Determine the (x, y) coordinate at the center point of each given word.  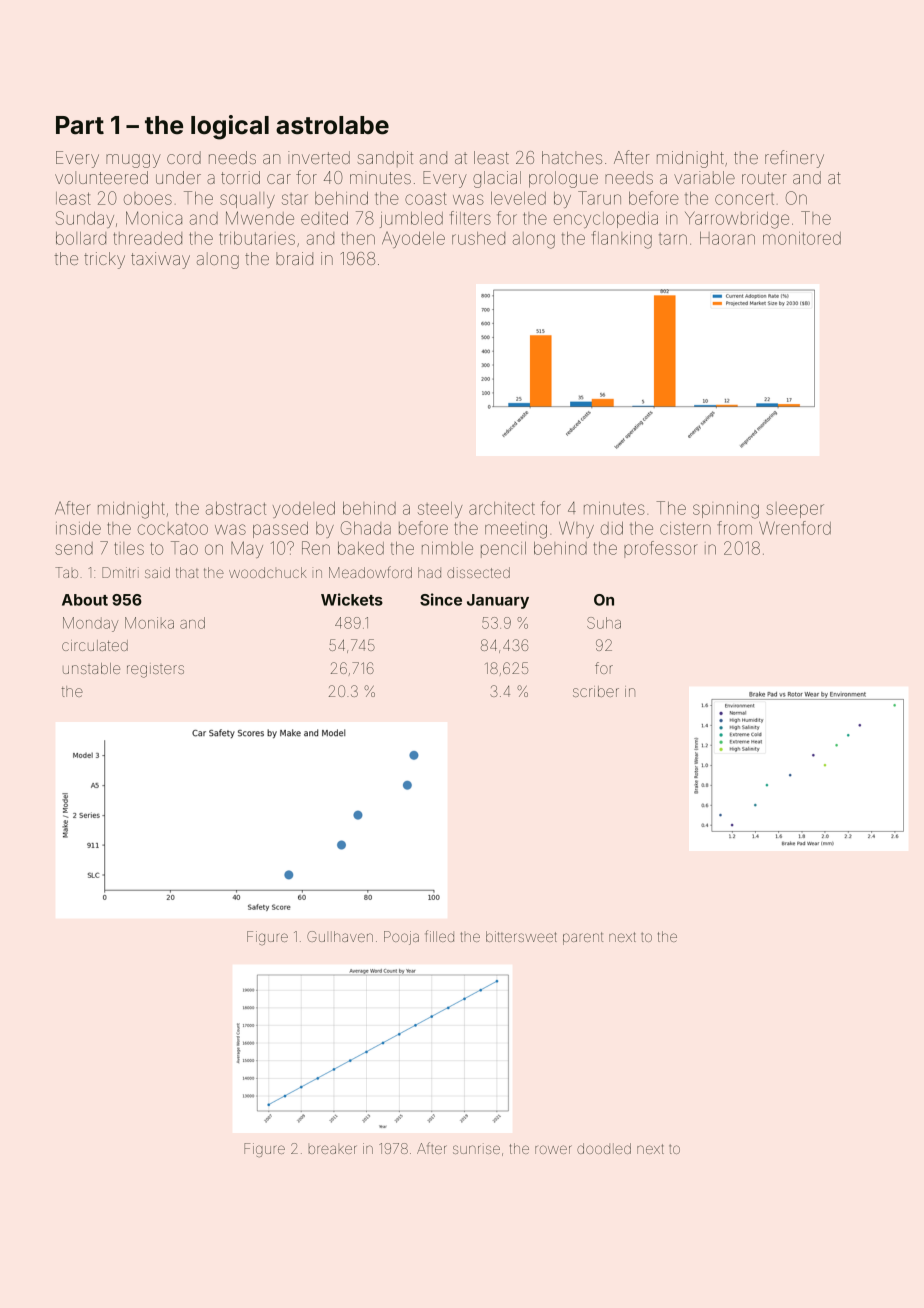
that (187, 572)
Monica (154, 218)
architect (502, 508)
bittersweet (521, 936)
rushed (478, 238)
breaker (332, 1149)
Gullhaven (340, 936)
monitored (802, 238)
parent (583, 938)
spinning (726, 510)
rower (553, 1149)
